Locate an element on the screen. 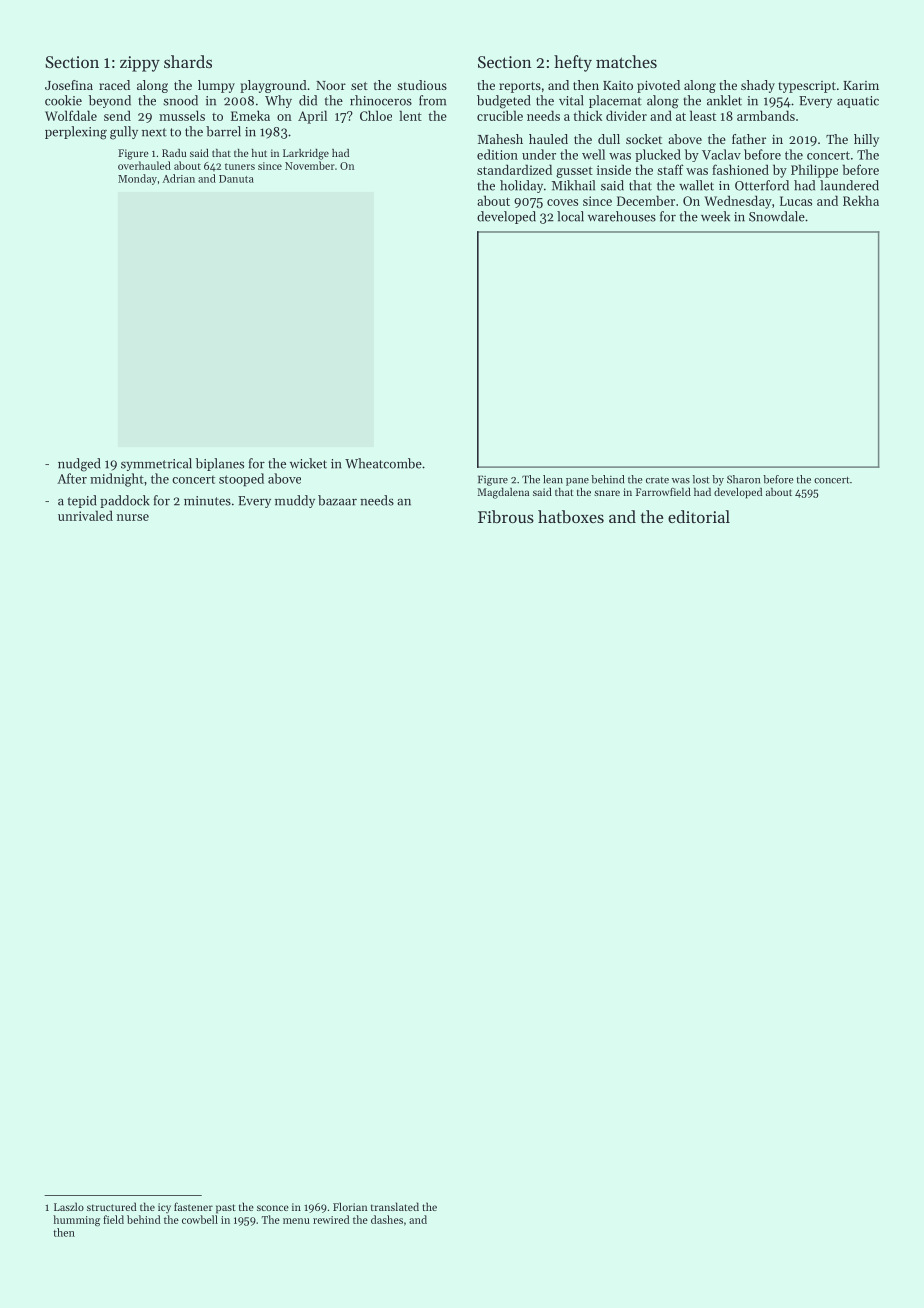 The width and height of the screenshot is (924, 1308). zippy is located at coordinates (140, 64).
